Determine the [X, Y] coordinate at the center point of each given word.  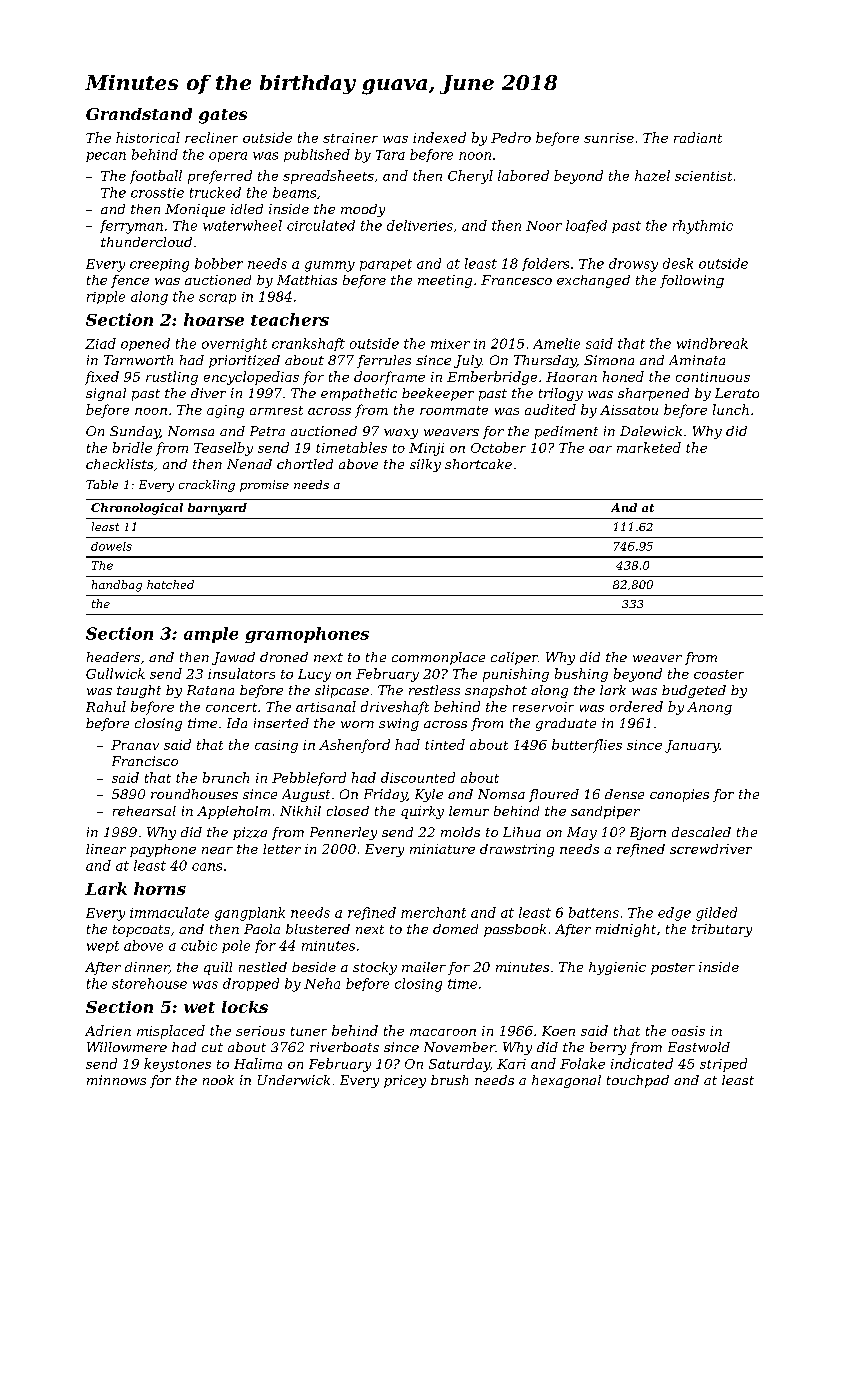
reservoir [543, 707]
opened [145, 344]
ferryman [131, 227]
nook [218, 1080]
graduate [566, 724]
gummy [330, 266]
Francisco [145, 761]
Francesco [516, 280]
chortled [305, 464]
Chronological [137, 509]
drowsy [633, 265]
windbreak [712, 343]
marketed [649, 447]
